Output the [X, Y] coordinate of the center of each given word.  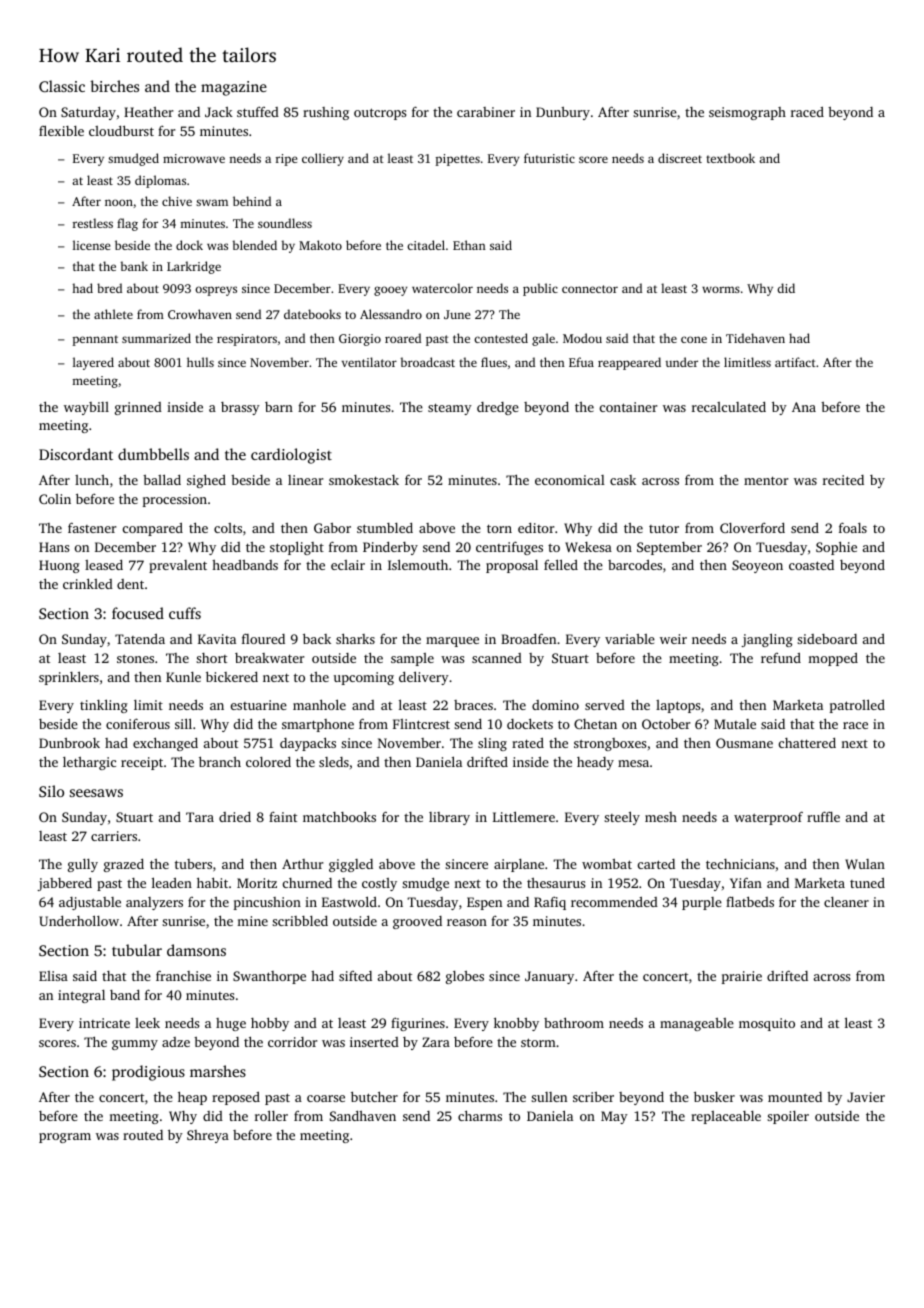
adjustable [90, 903]
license [91, 245]
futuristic [549, 158]
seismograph [747, 113]
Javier [866, 1097]
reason [467, 922]
